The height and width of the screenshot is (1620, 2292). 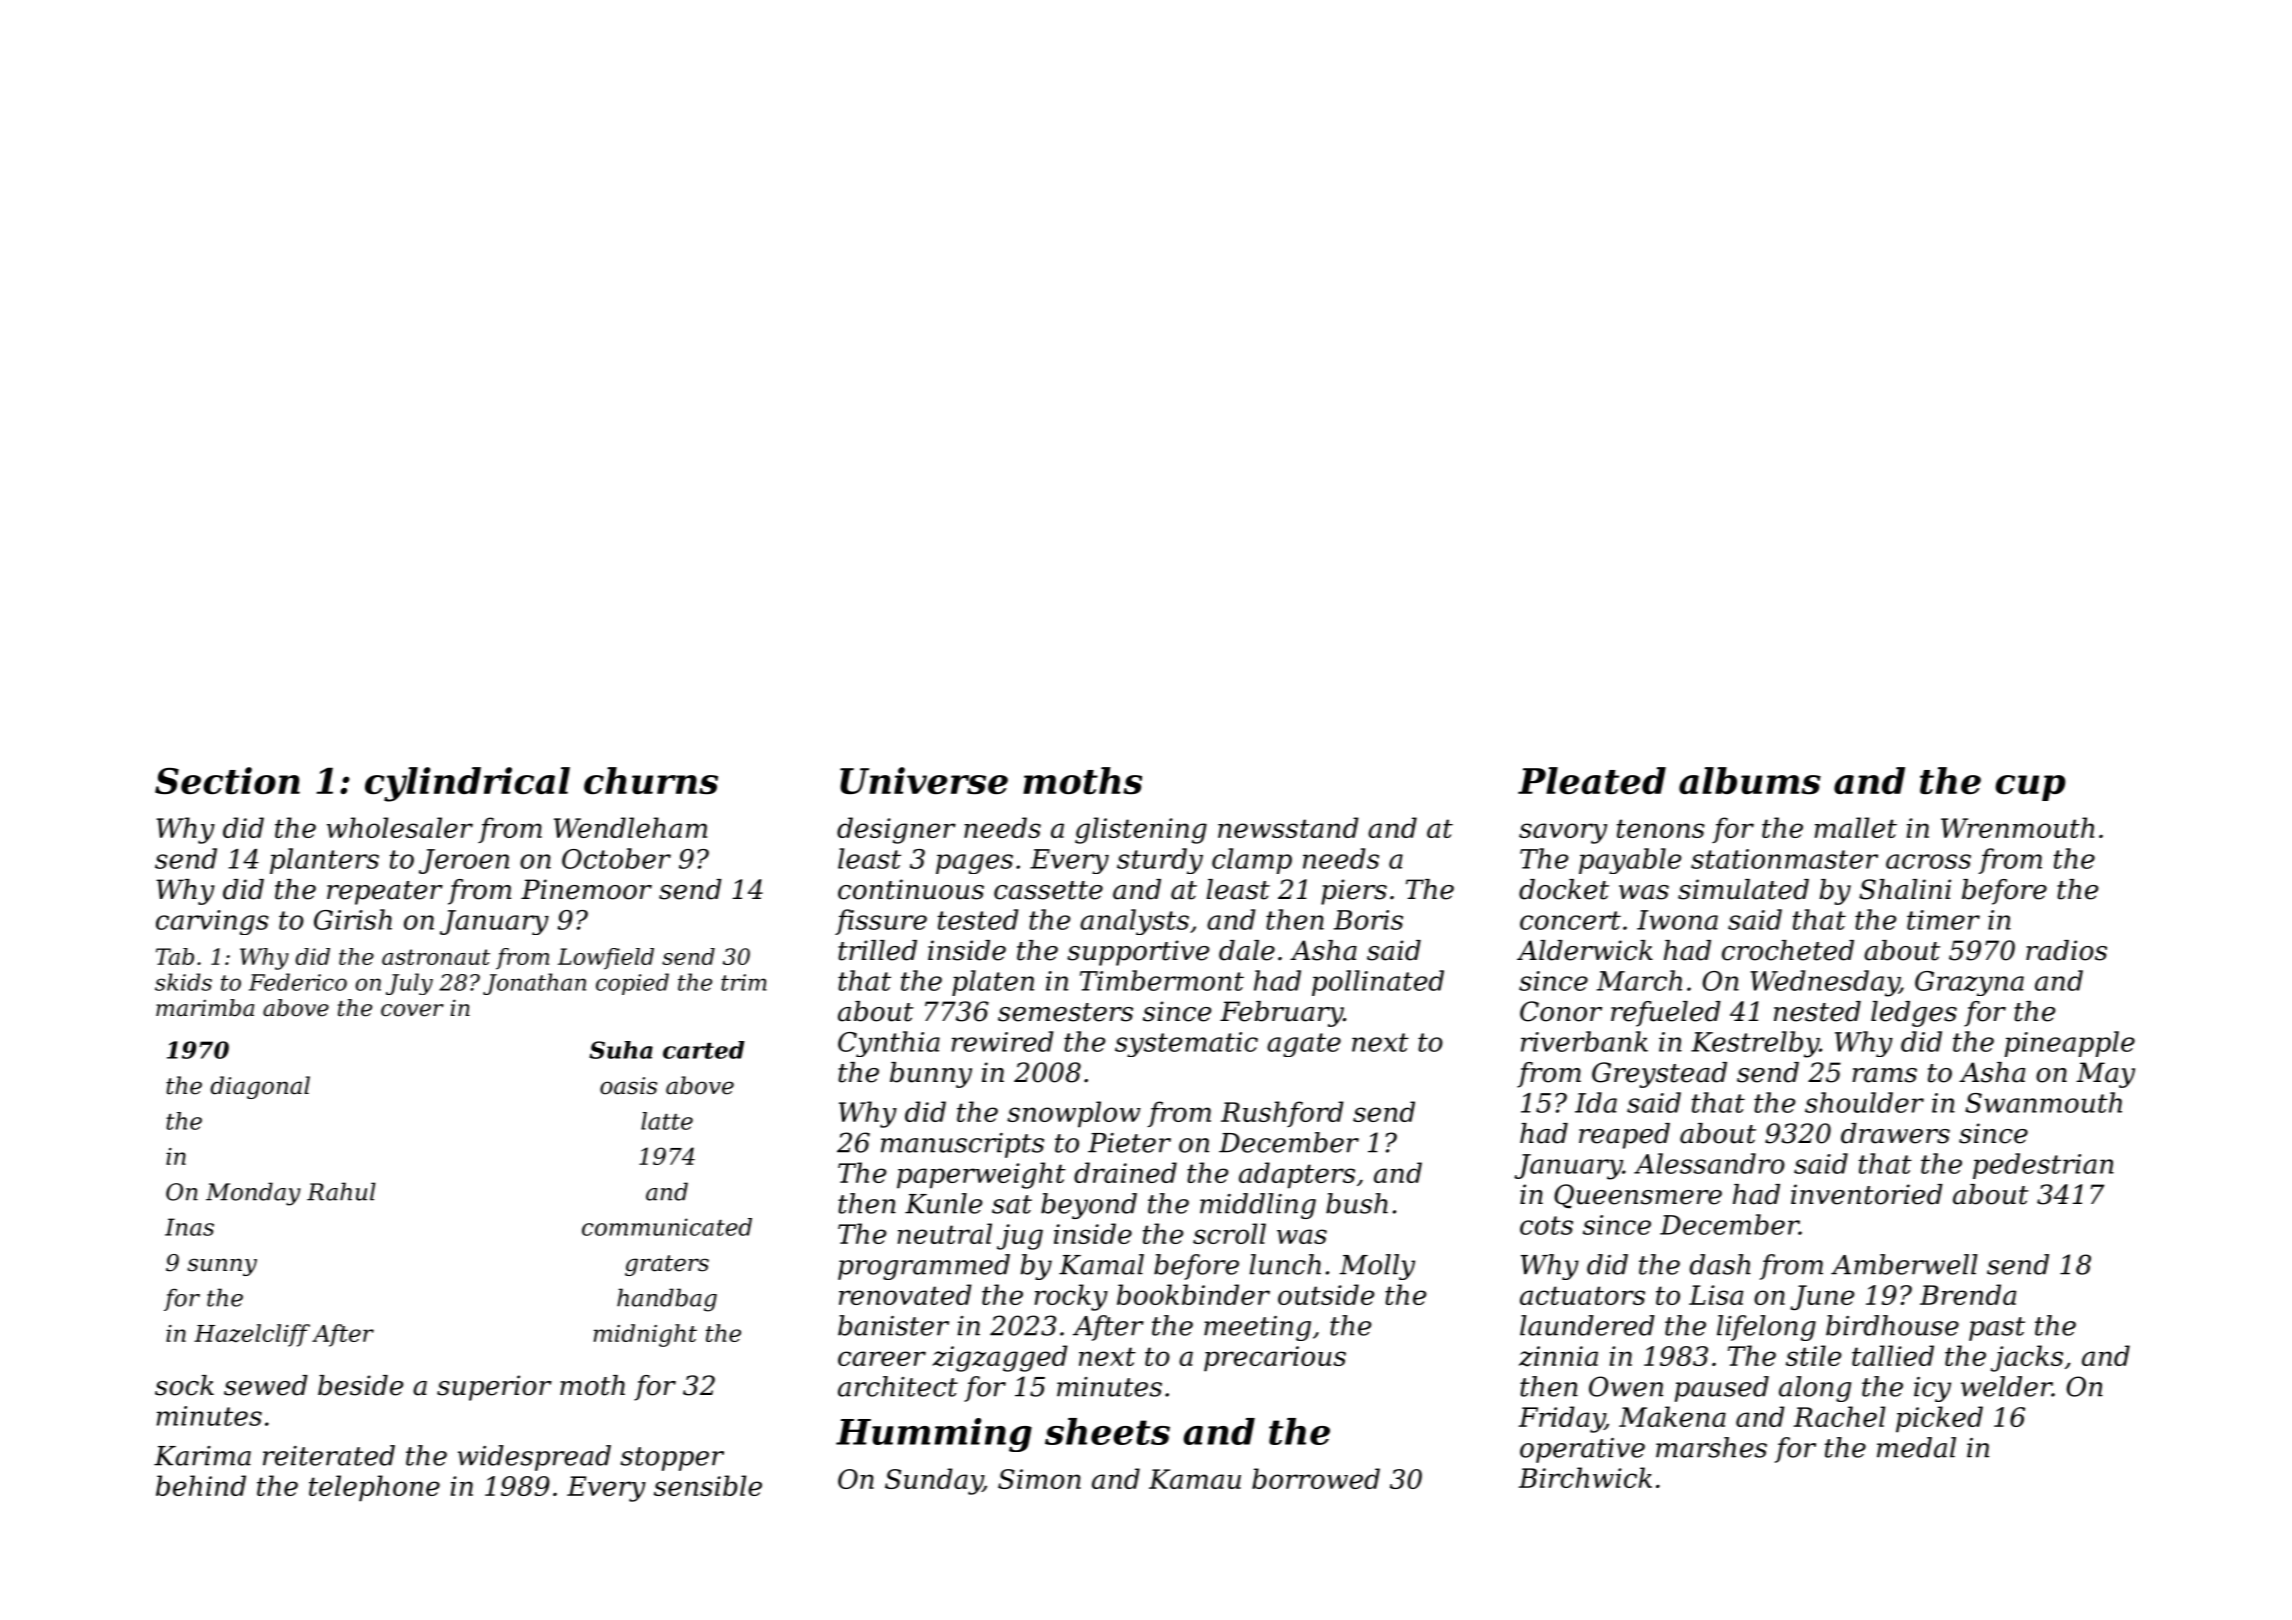 I want to click on planters, so click(x=324, y=861).
